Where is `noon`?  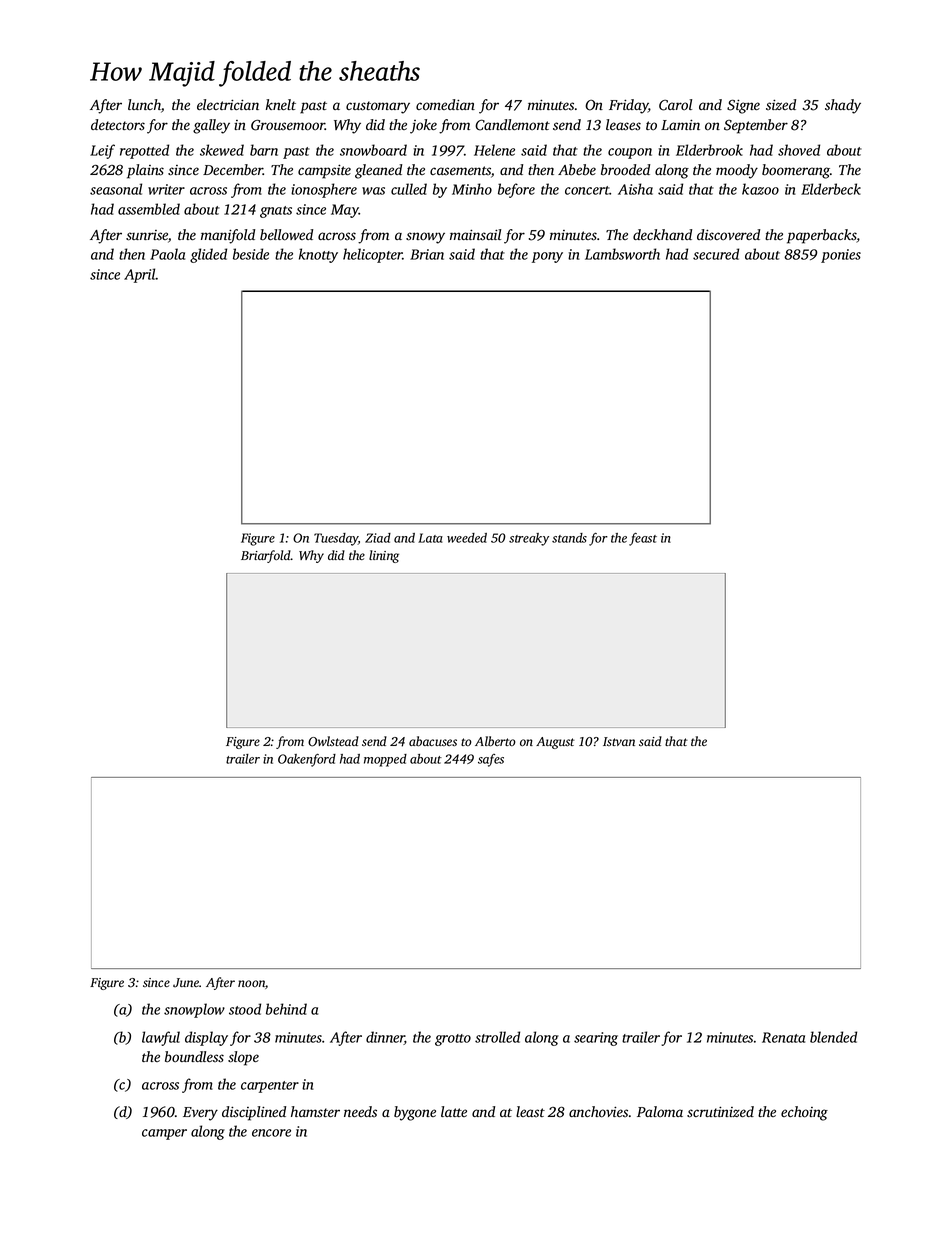 noon is located at coordinates (251, 983).
